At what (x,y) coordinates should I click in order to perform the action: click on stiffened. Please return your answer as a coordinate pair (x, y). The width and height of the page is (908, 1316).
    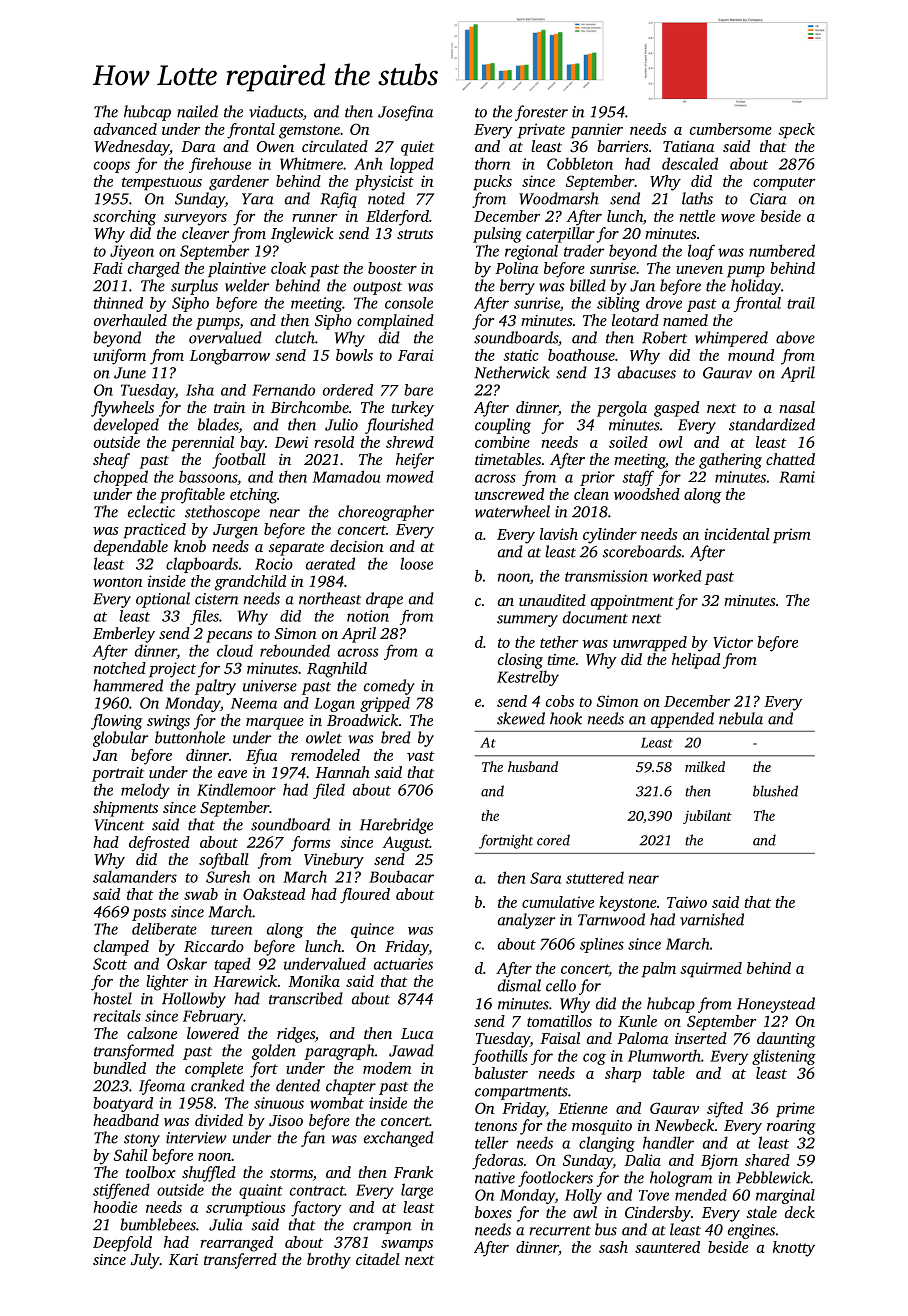
    Looking at the image, I should click on (121, 1191).
